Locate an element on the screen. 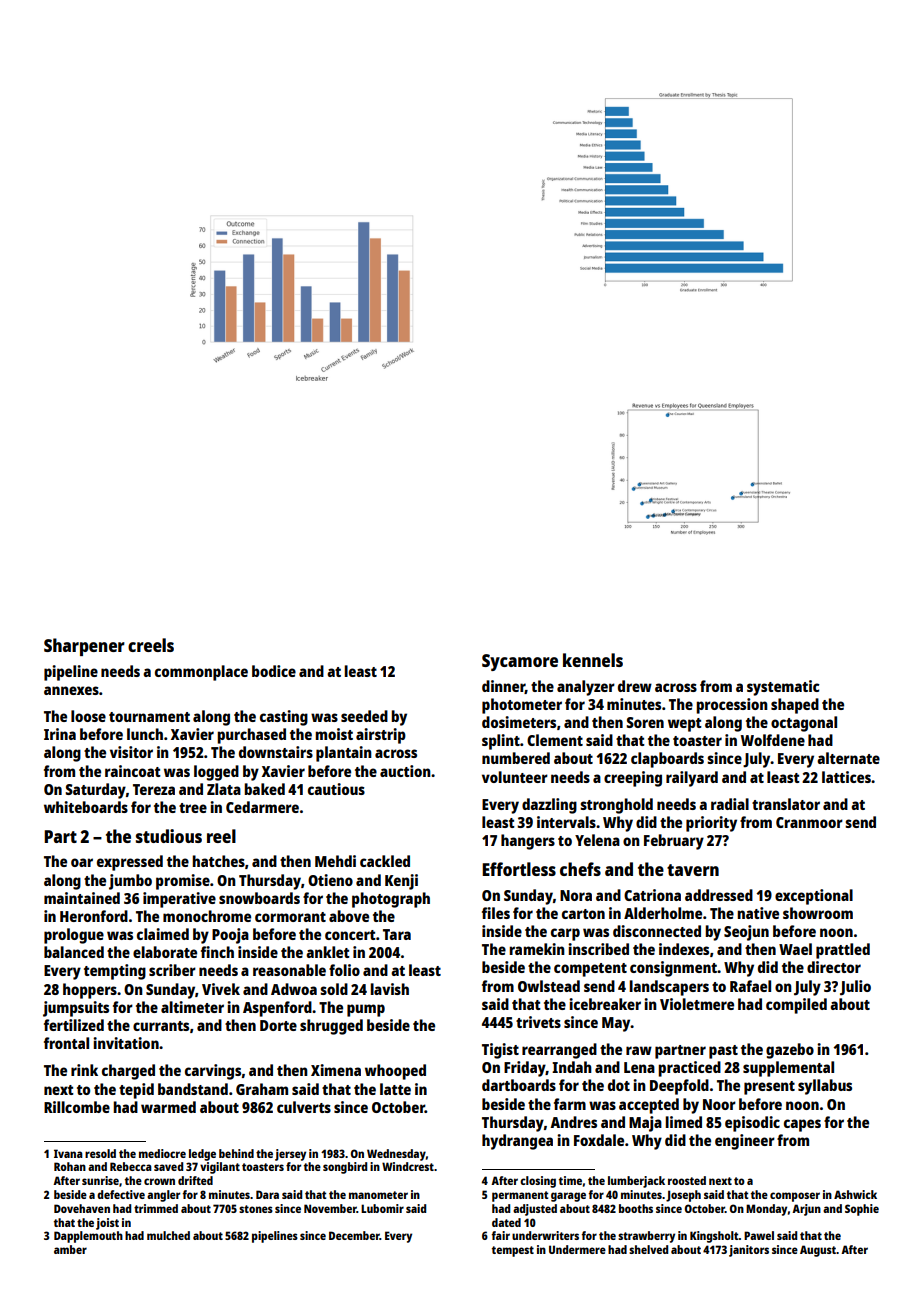 Image resolution: width=924 pixels, height=1308 pixels. Sycamore is located at coordinates (520, 662).
